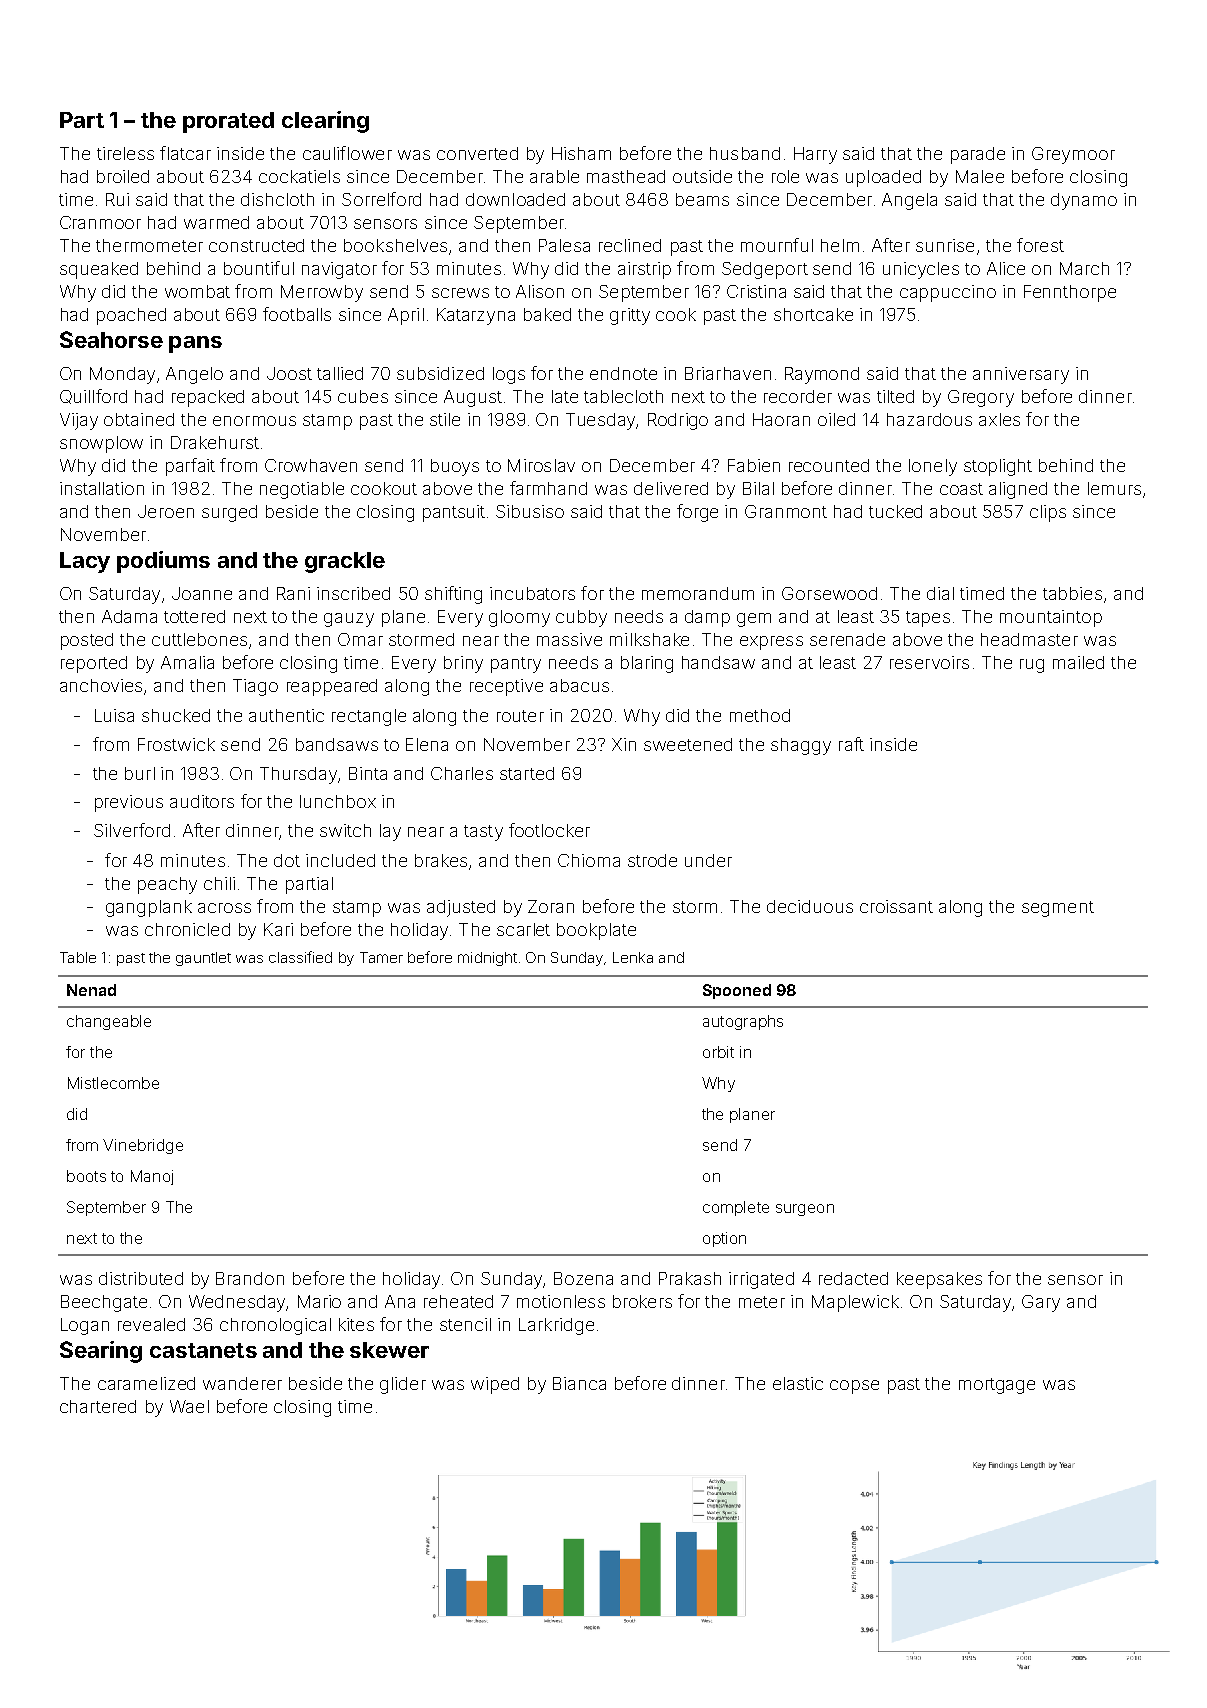 The width and height of the screenshot is (1207, 1708). Describe the element at coordinates (125, 153) in the screenshot. I see `tireless` at that location.
